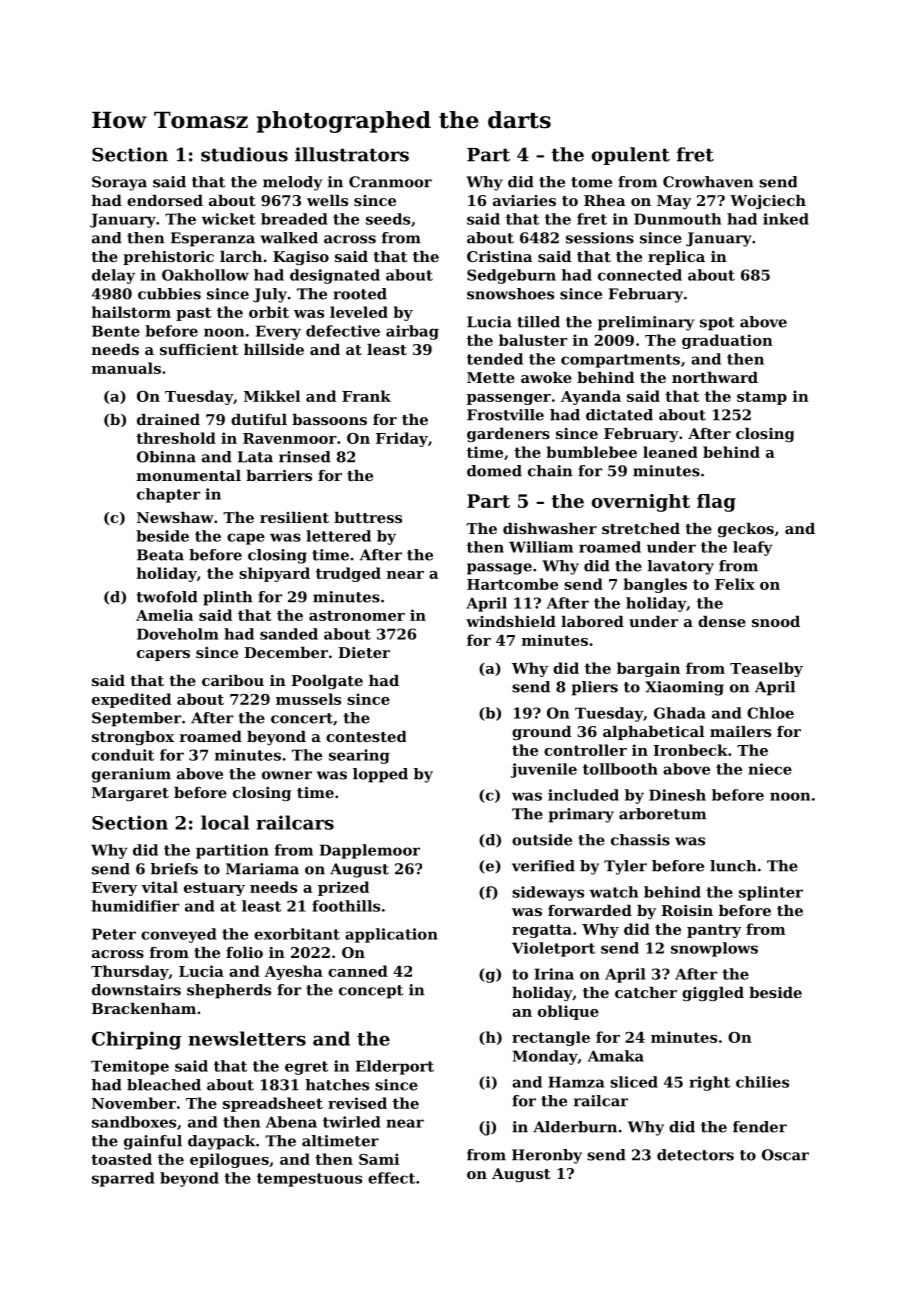 This screenshot has width=908, height=1316. I want to click on gardeners, so click(508, 435).
